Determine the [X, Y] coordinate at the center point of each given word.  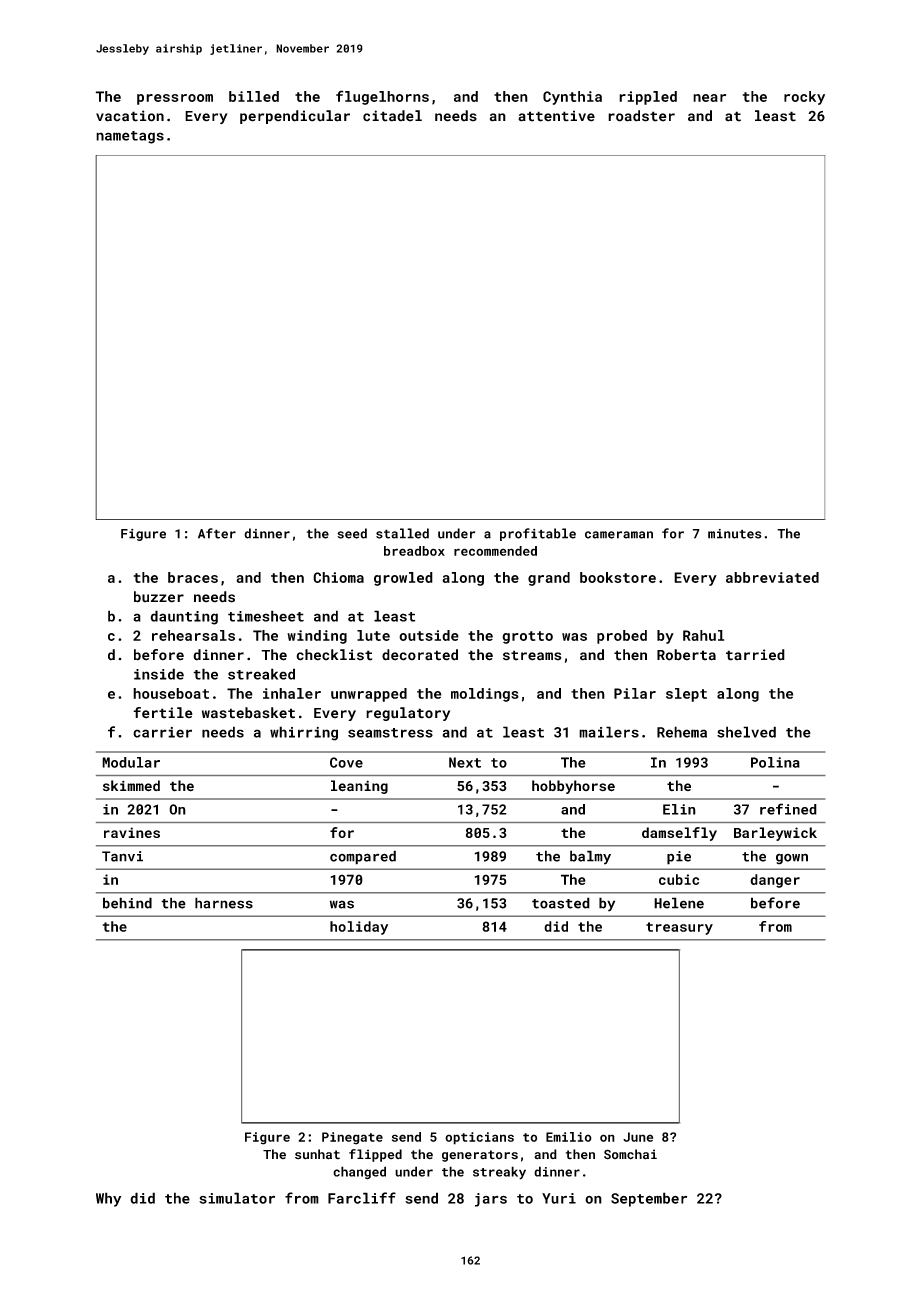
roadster [641, 116]
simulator [237, 1198]
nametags [130, 137]
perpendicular [295, 117]
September [649, 1199]
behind [127, 903]
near [709, 98]
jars [491, 1200]
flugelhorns [382, 97]
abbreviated [772, 577]
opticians [479, 1138]
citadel [392, 116]
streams [532, 655]
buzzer [159, 597]
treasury [679, 928]
